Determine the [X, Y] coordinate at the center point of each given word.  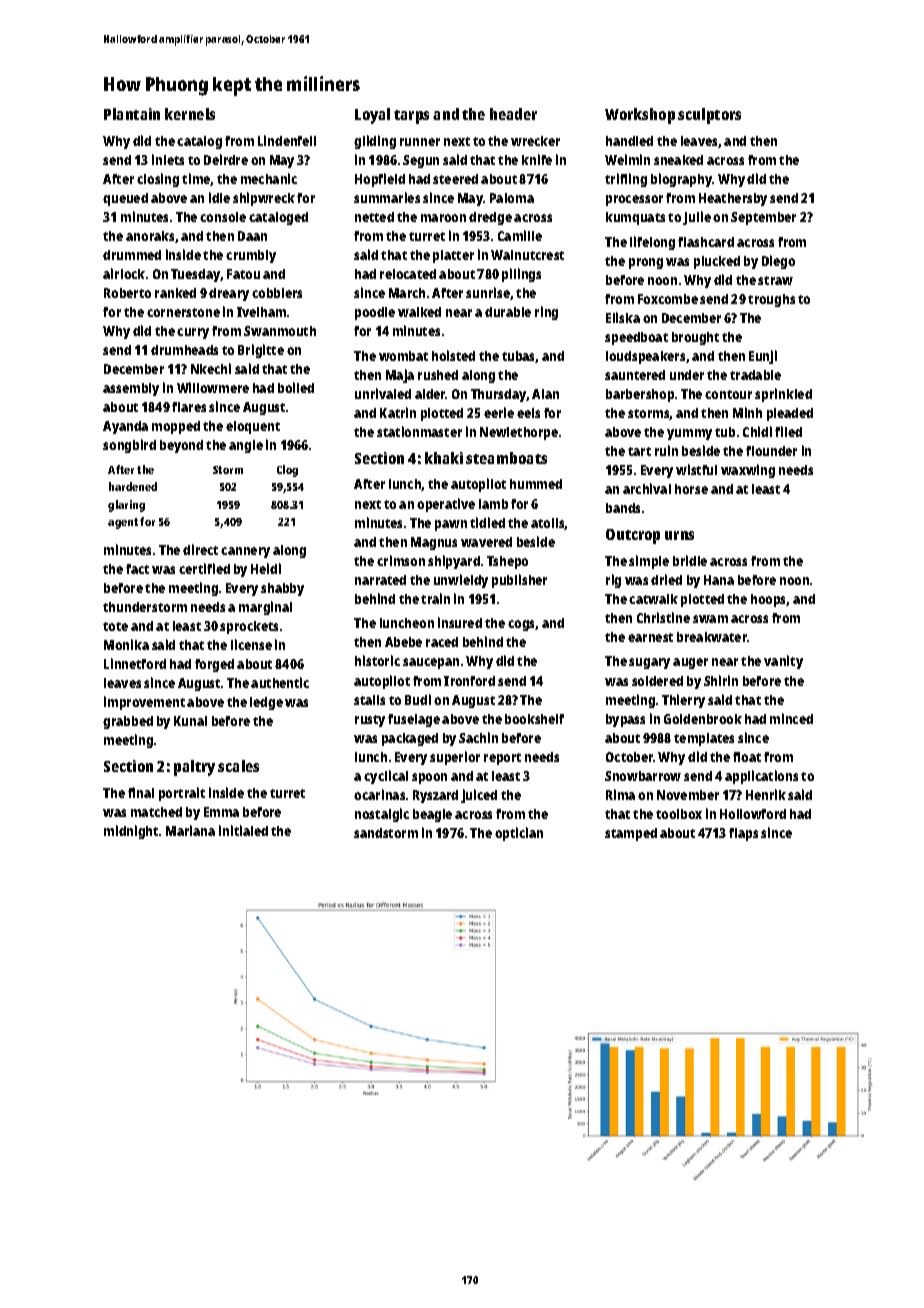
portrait [182, 794]
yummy [689, 434]
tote [115, 626]
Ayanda [125, 427]
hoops [769, 600]
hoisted [453, 355]
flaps [743, 834]
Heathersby [733, 199]
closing [158, 180]
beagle [432, 815]
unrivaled [383, 393]
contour [728, 394]
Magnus [434, 543]
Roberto [127, 293]
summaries [387, 197]
